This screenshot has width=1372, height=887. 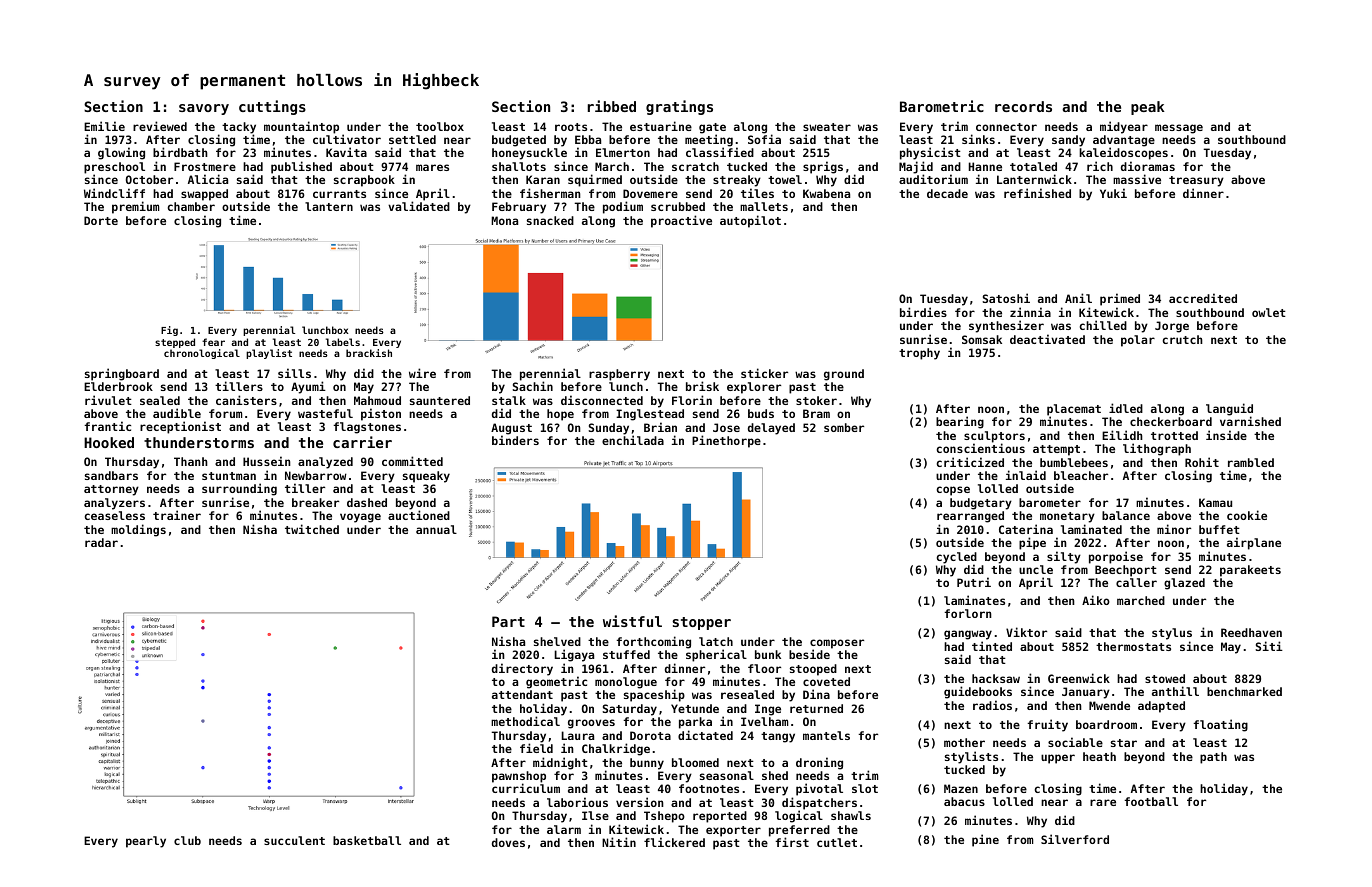 What do you see at coordinates (515, 440) in the screenshot?
I see `binders` at bounding box center [515, 440].
